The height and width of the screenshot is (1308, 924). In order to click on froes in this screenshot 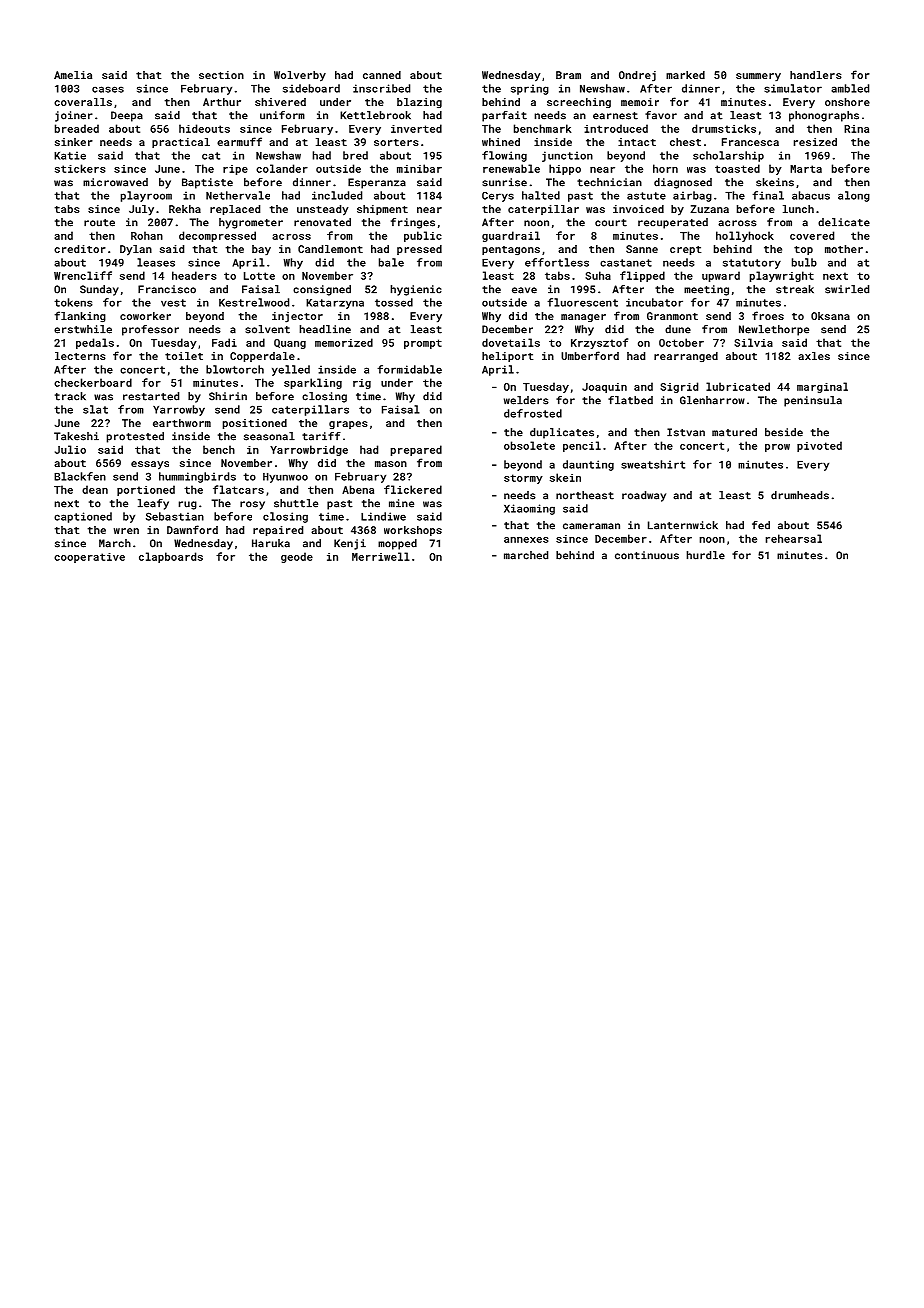, I will do `click(768, 315)`.
